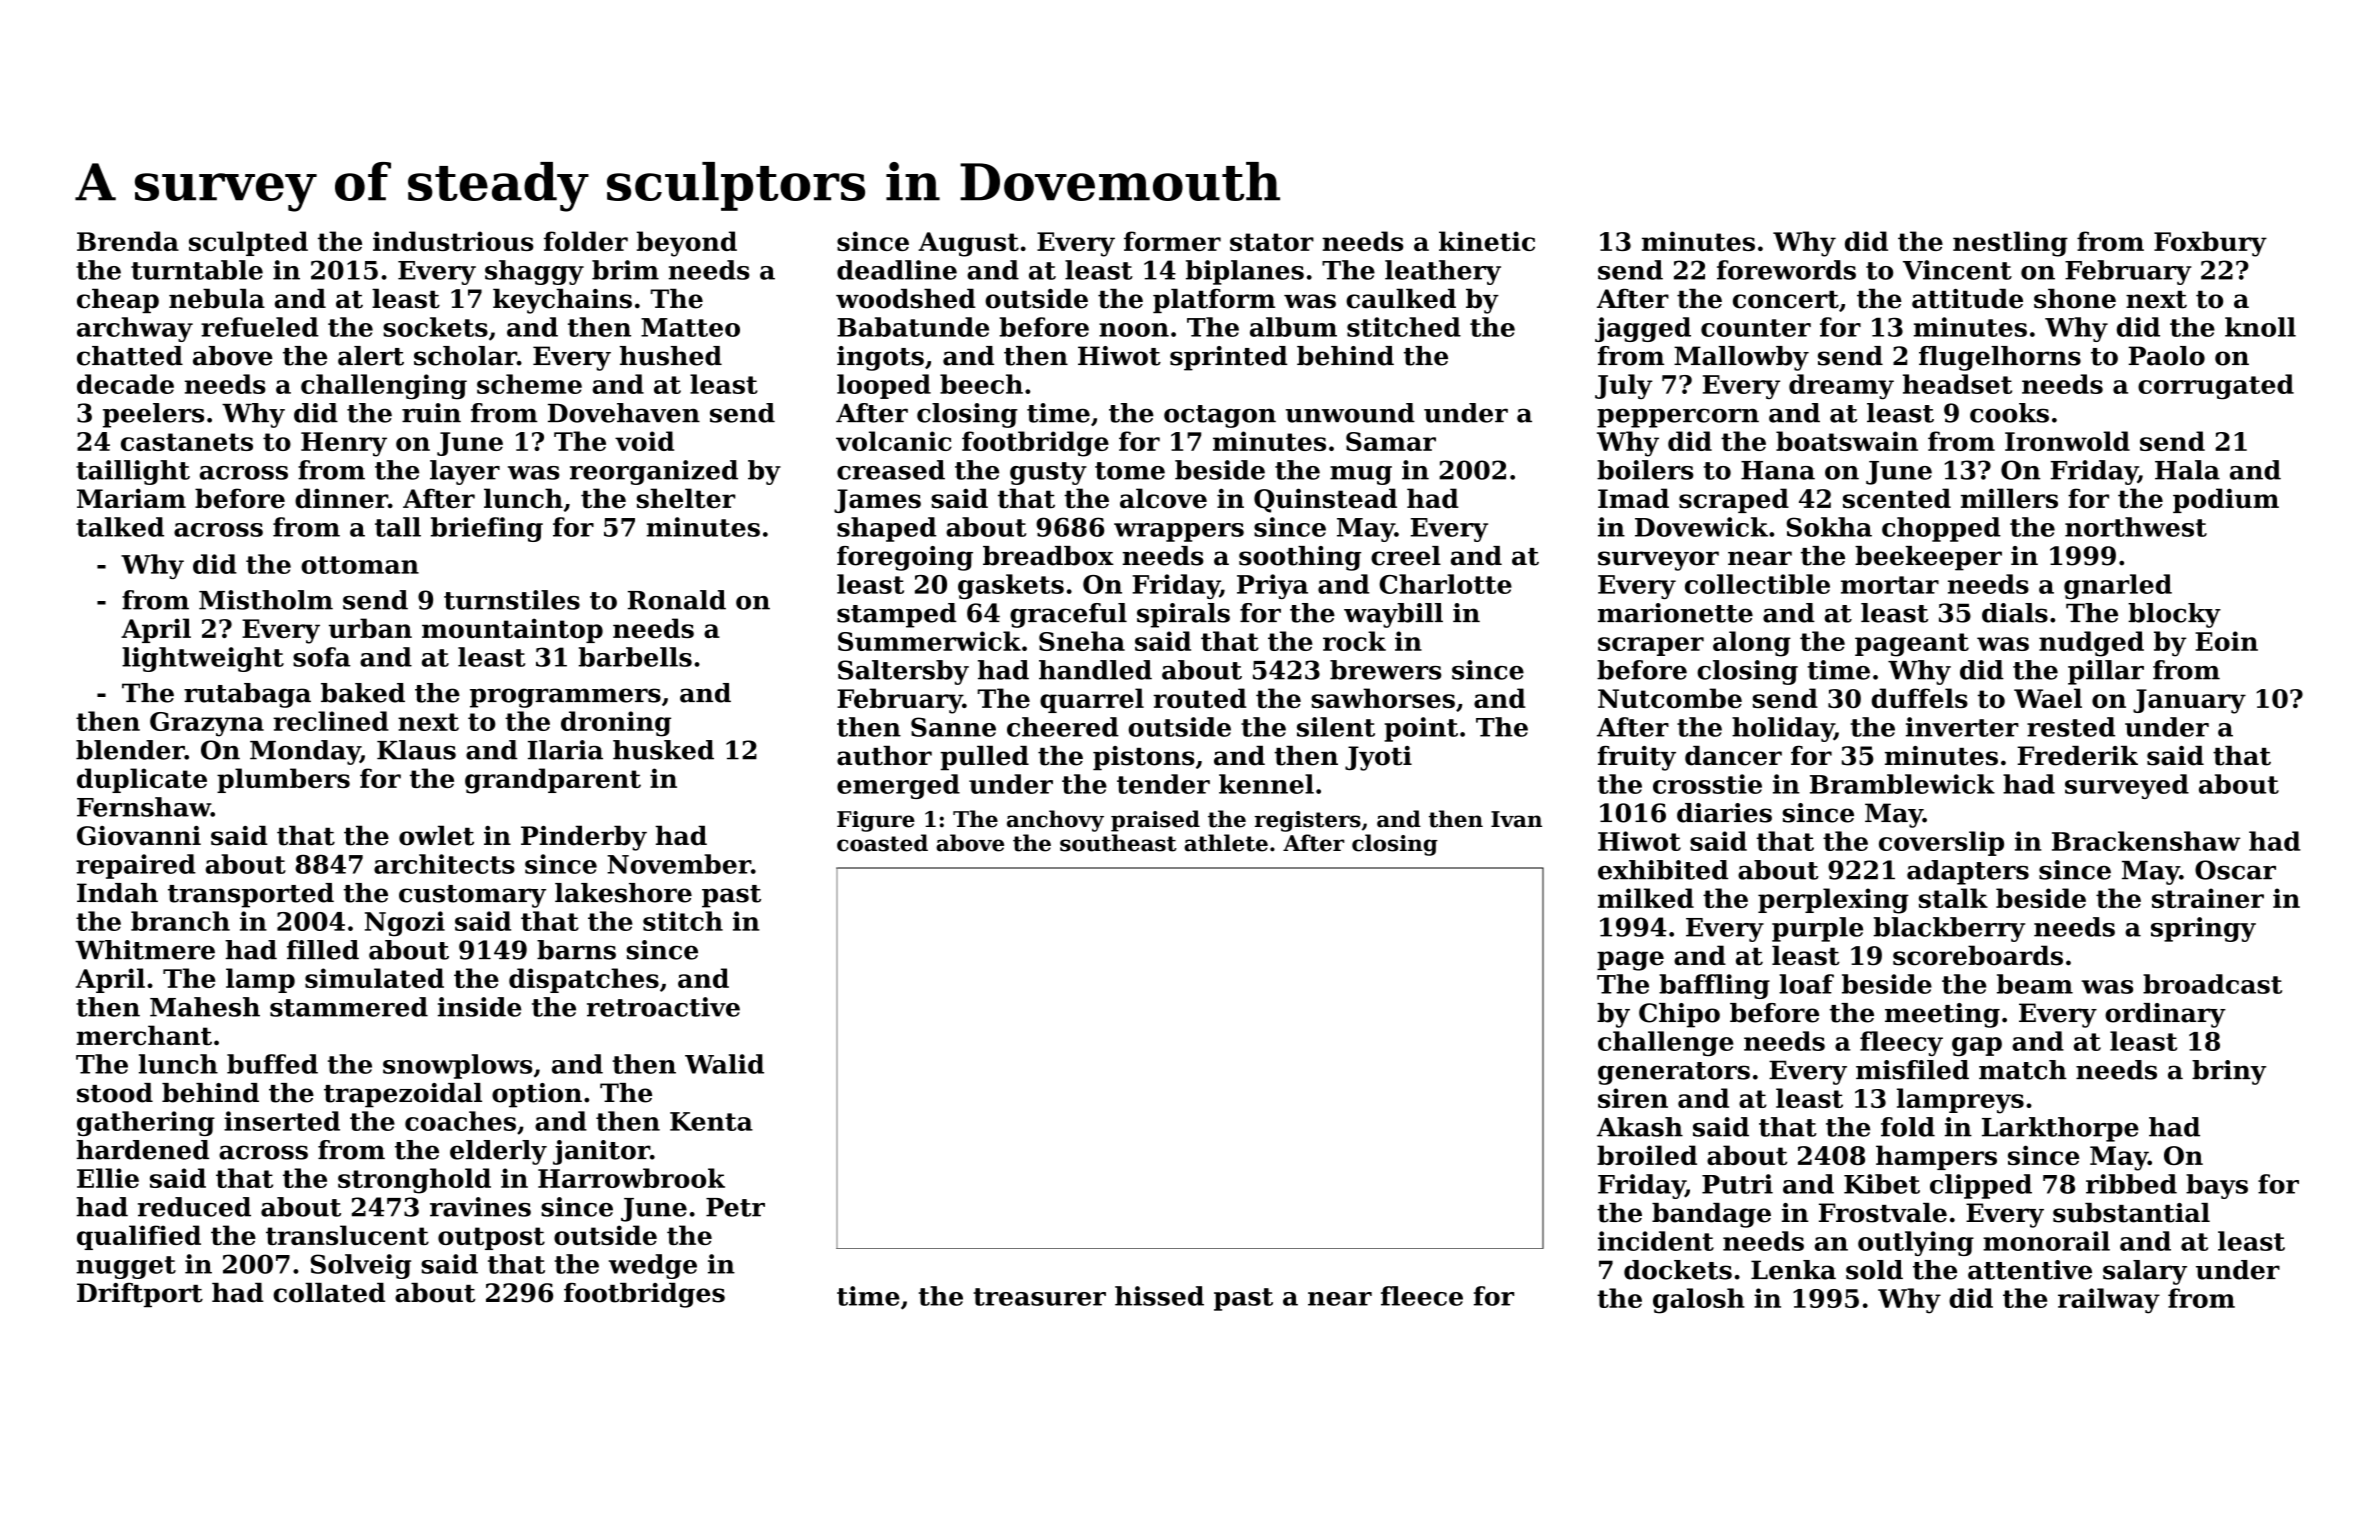 The height and width of the page is (1540, 2380). Describe the element at coordinates (711, 1121) in the page. I see `Kenta` at that location.
